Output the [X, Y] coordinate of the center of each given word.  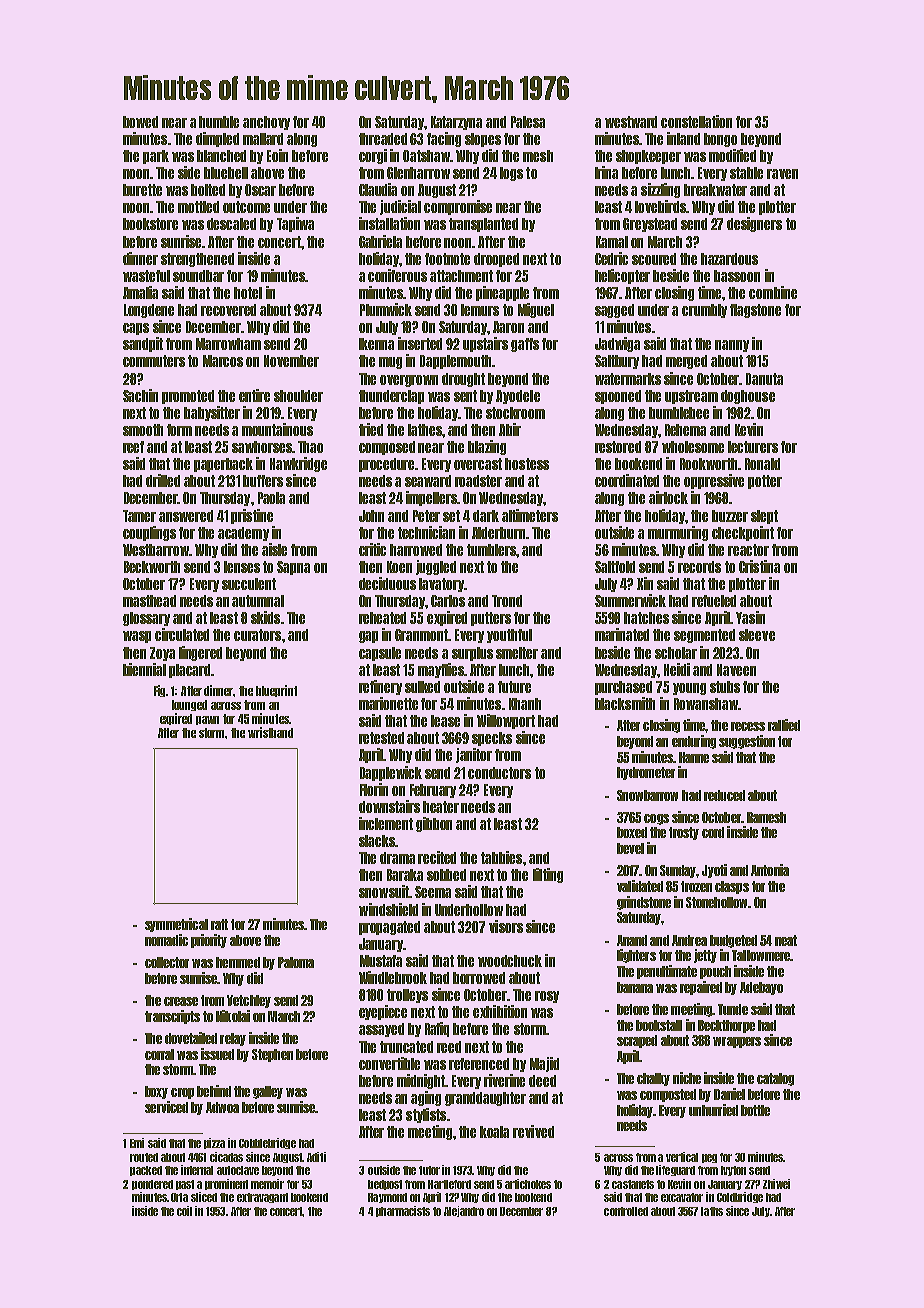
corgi [373, 156]
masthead [149, 601]
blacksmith [625, 703]
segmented [704, 636]
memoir [267, 1184]
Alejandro [464, 1211]
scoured [654, 259]
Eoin [277, 155]
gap [368, 637]
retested [381, 738]
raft [219, 924]
